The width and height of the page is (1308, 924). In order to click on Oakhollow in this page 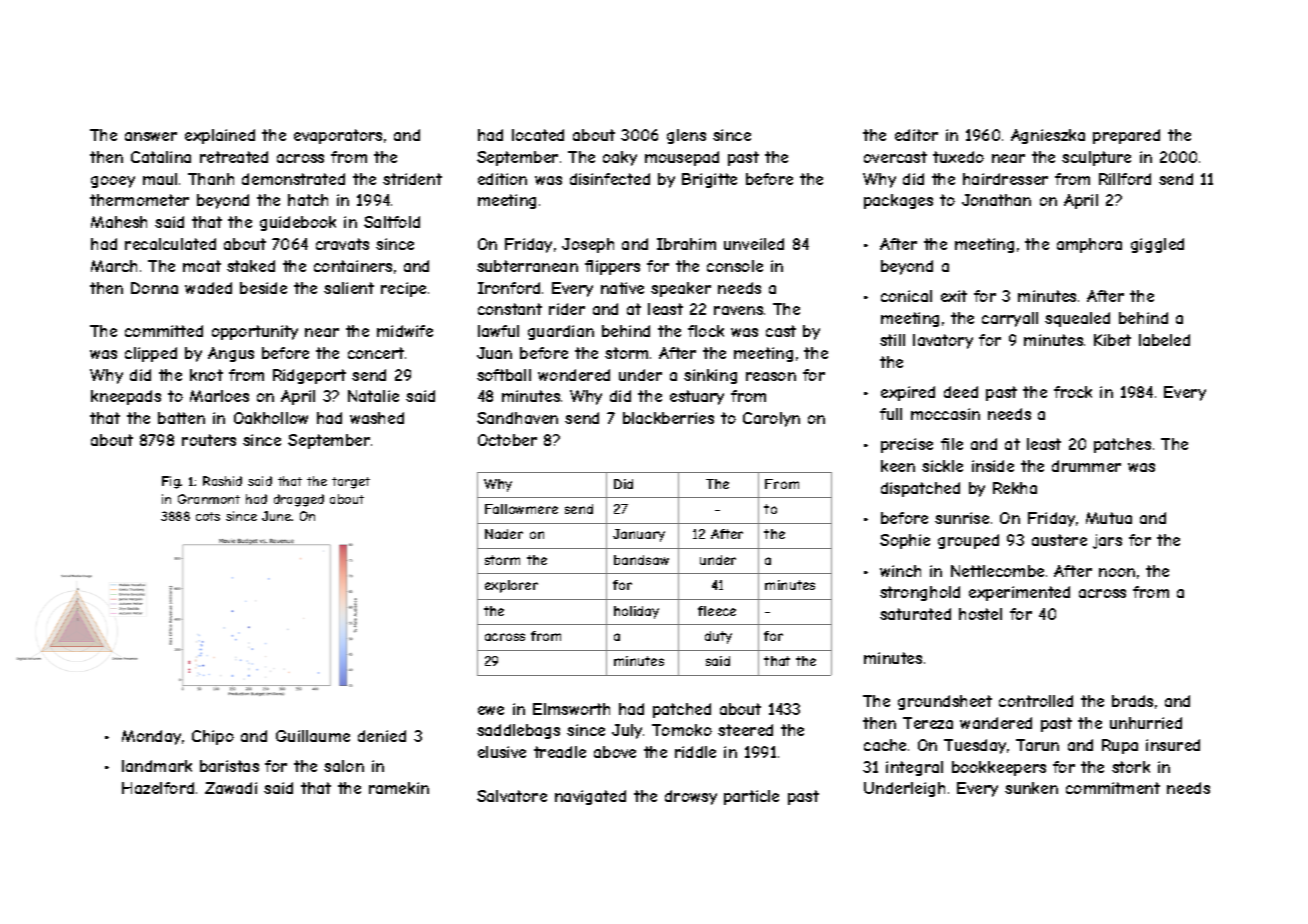, I will do `click(271, 418)`.
